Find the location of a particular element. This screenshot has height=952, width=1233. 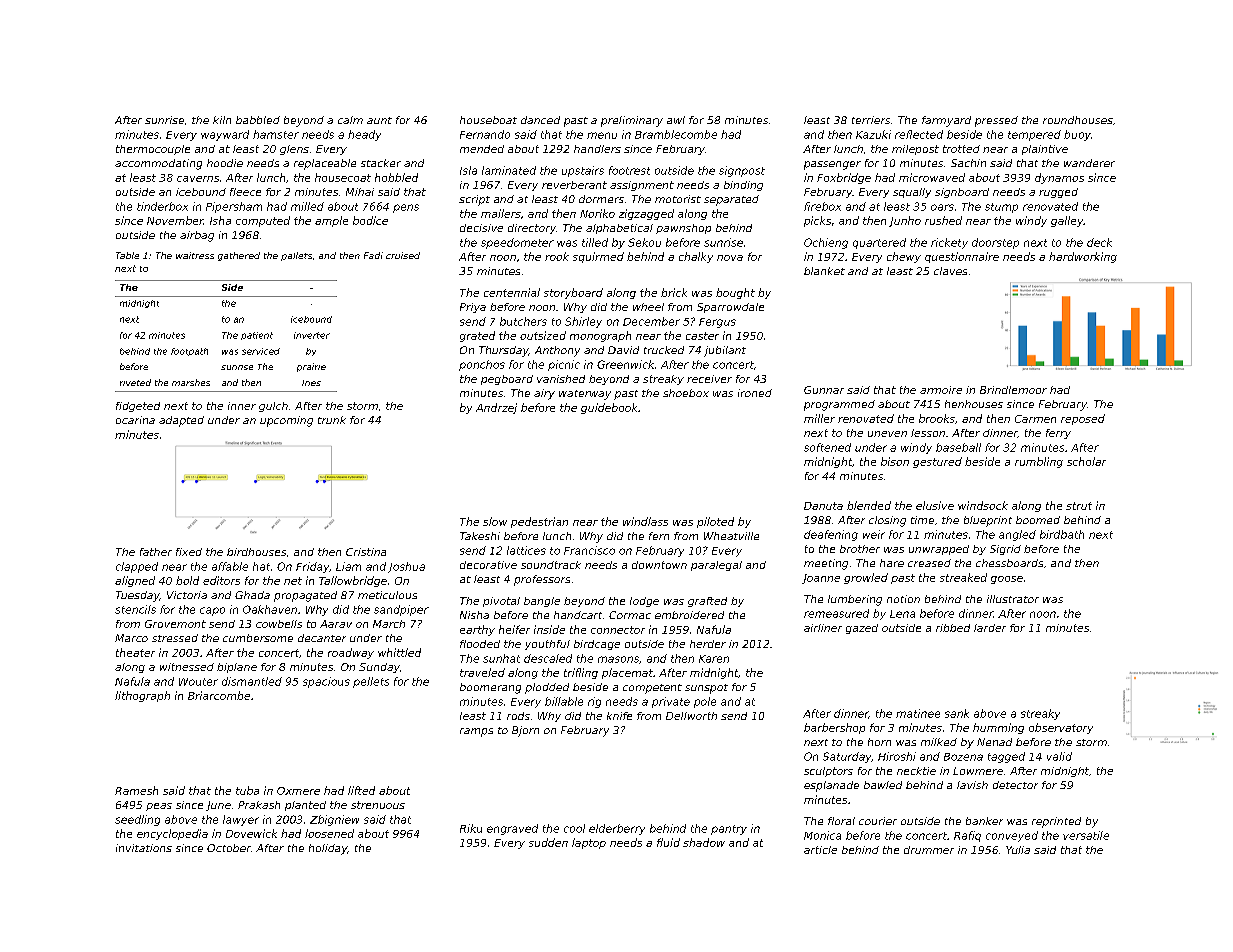

handcart is located at coordinates (578, 615).
